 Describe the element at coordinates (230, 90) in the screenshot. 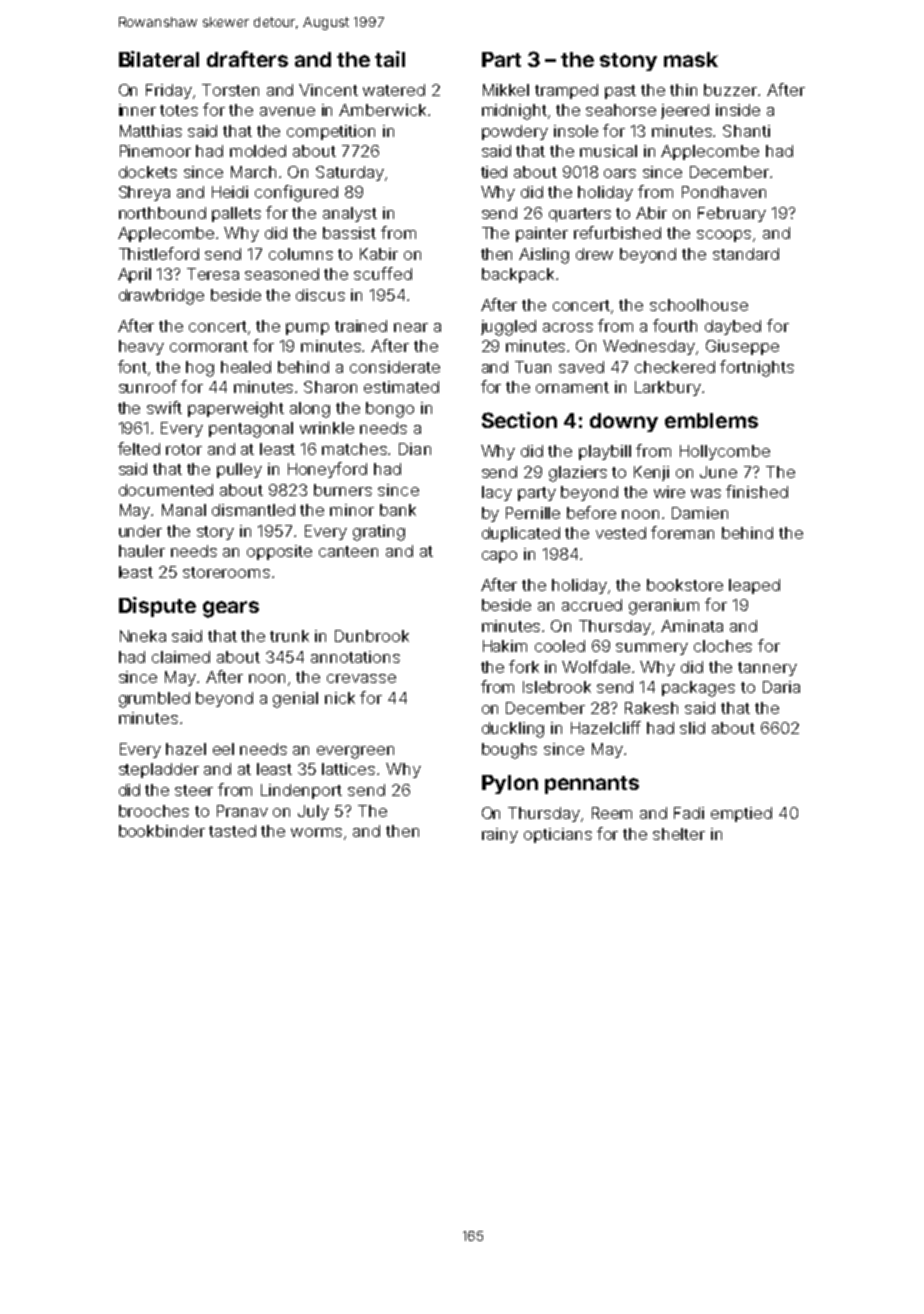

I see `Torsten` at that location.
